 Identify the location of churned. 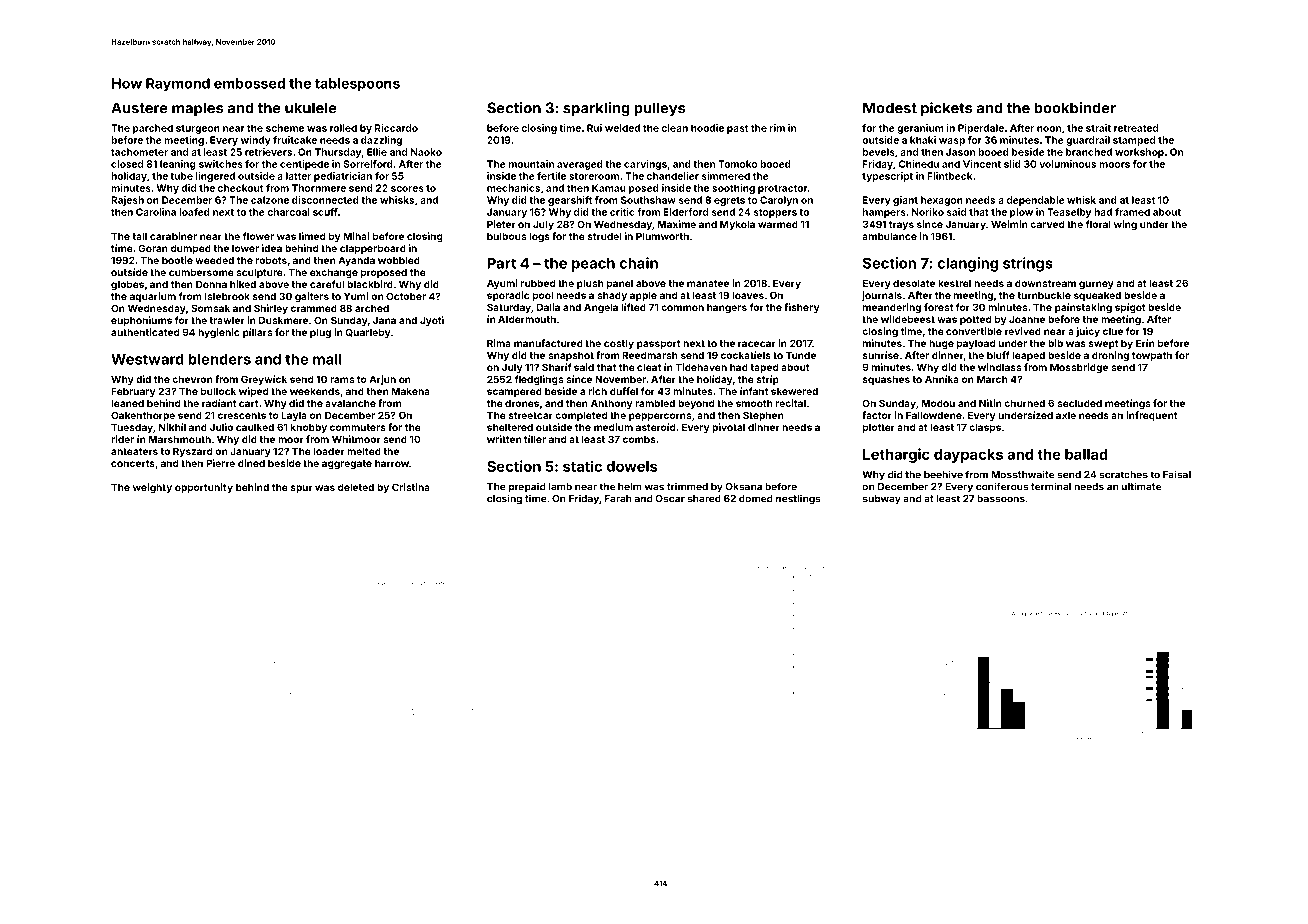
(1024, 403).
